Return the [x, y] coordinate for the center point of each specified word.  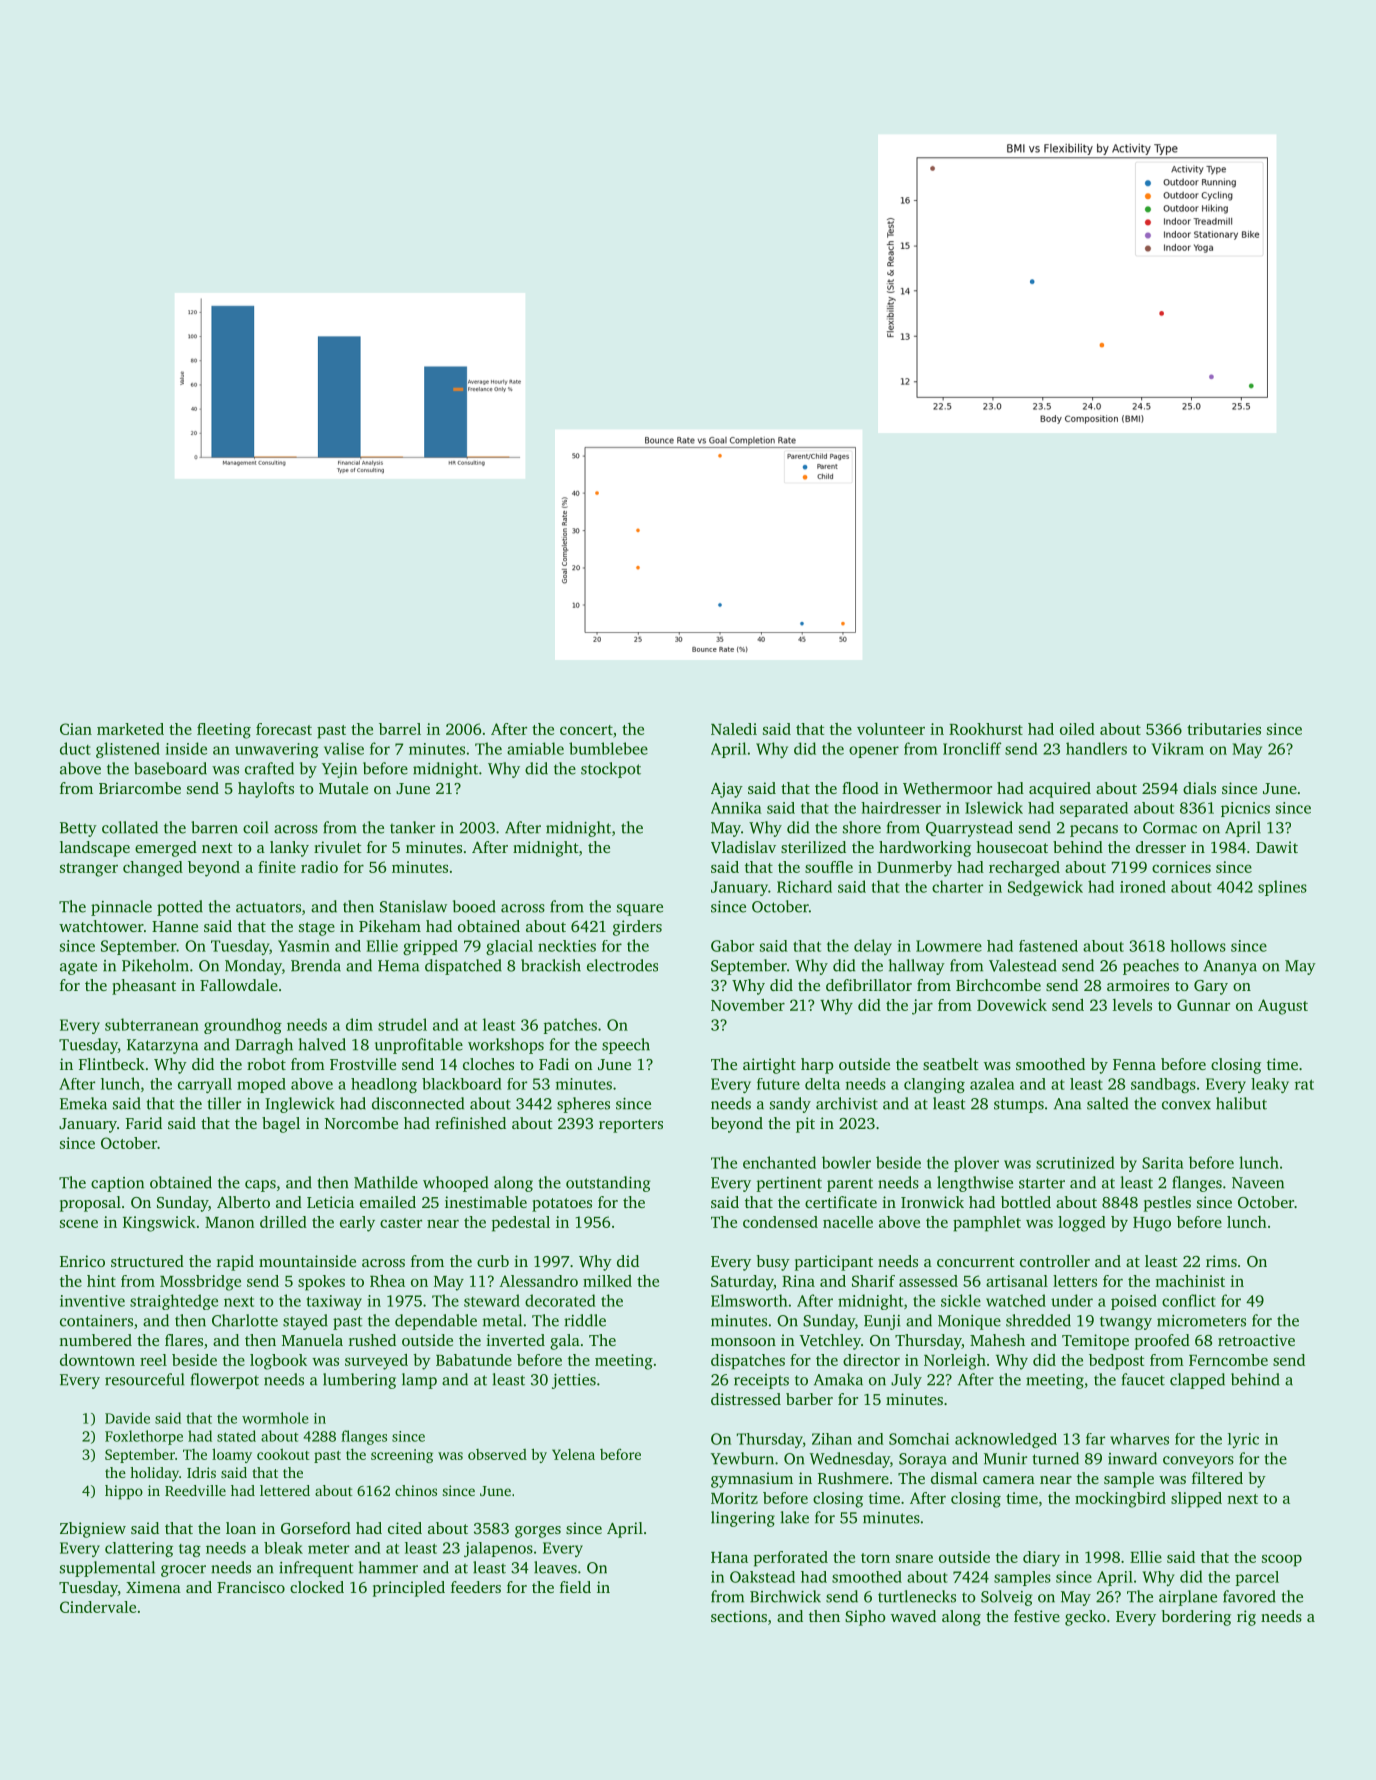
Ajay [727, 790]
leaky [1270, 1085]
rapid [235, 1263]
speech [626, 1046]
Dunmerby [914, 869]
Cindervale [98, 1607]
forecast [284, 729]
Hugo [1152, 1224]
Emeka [83, 1103]
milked [607, 1281]
